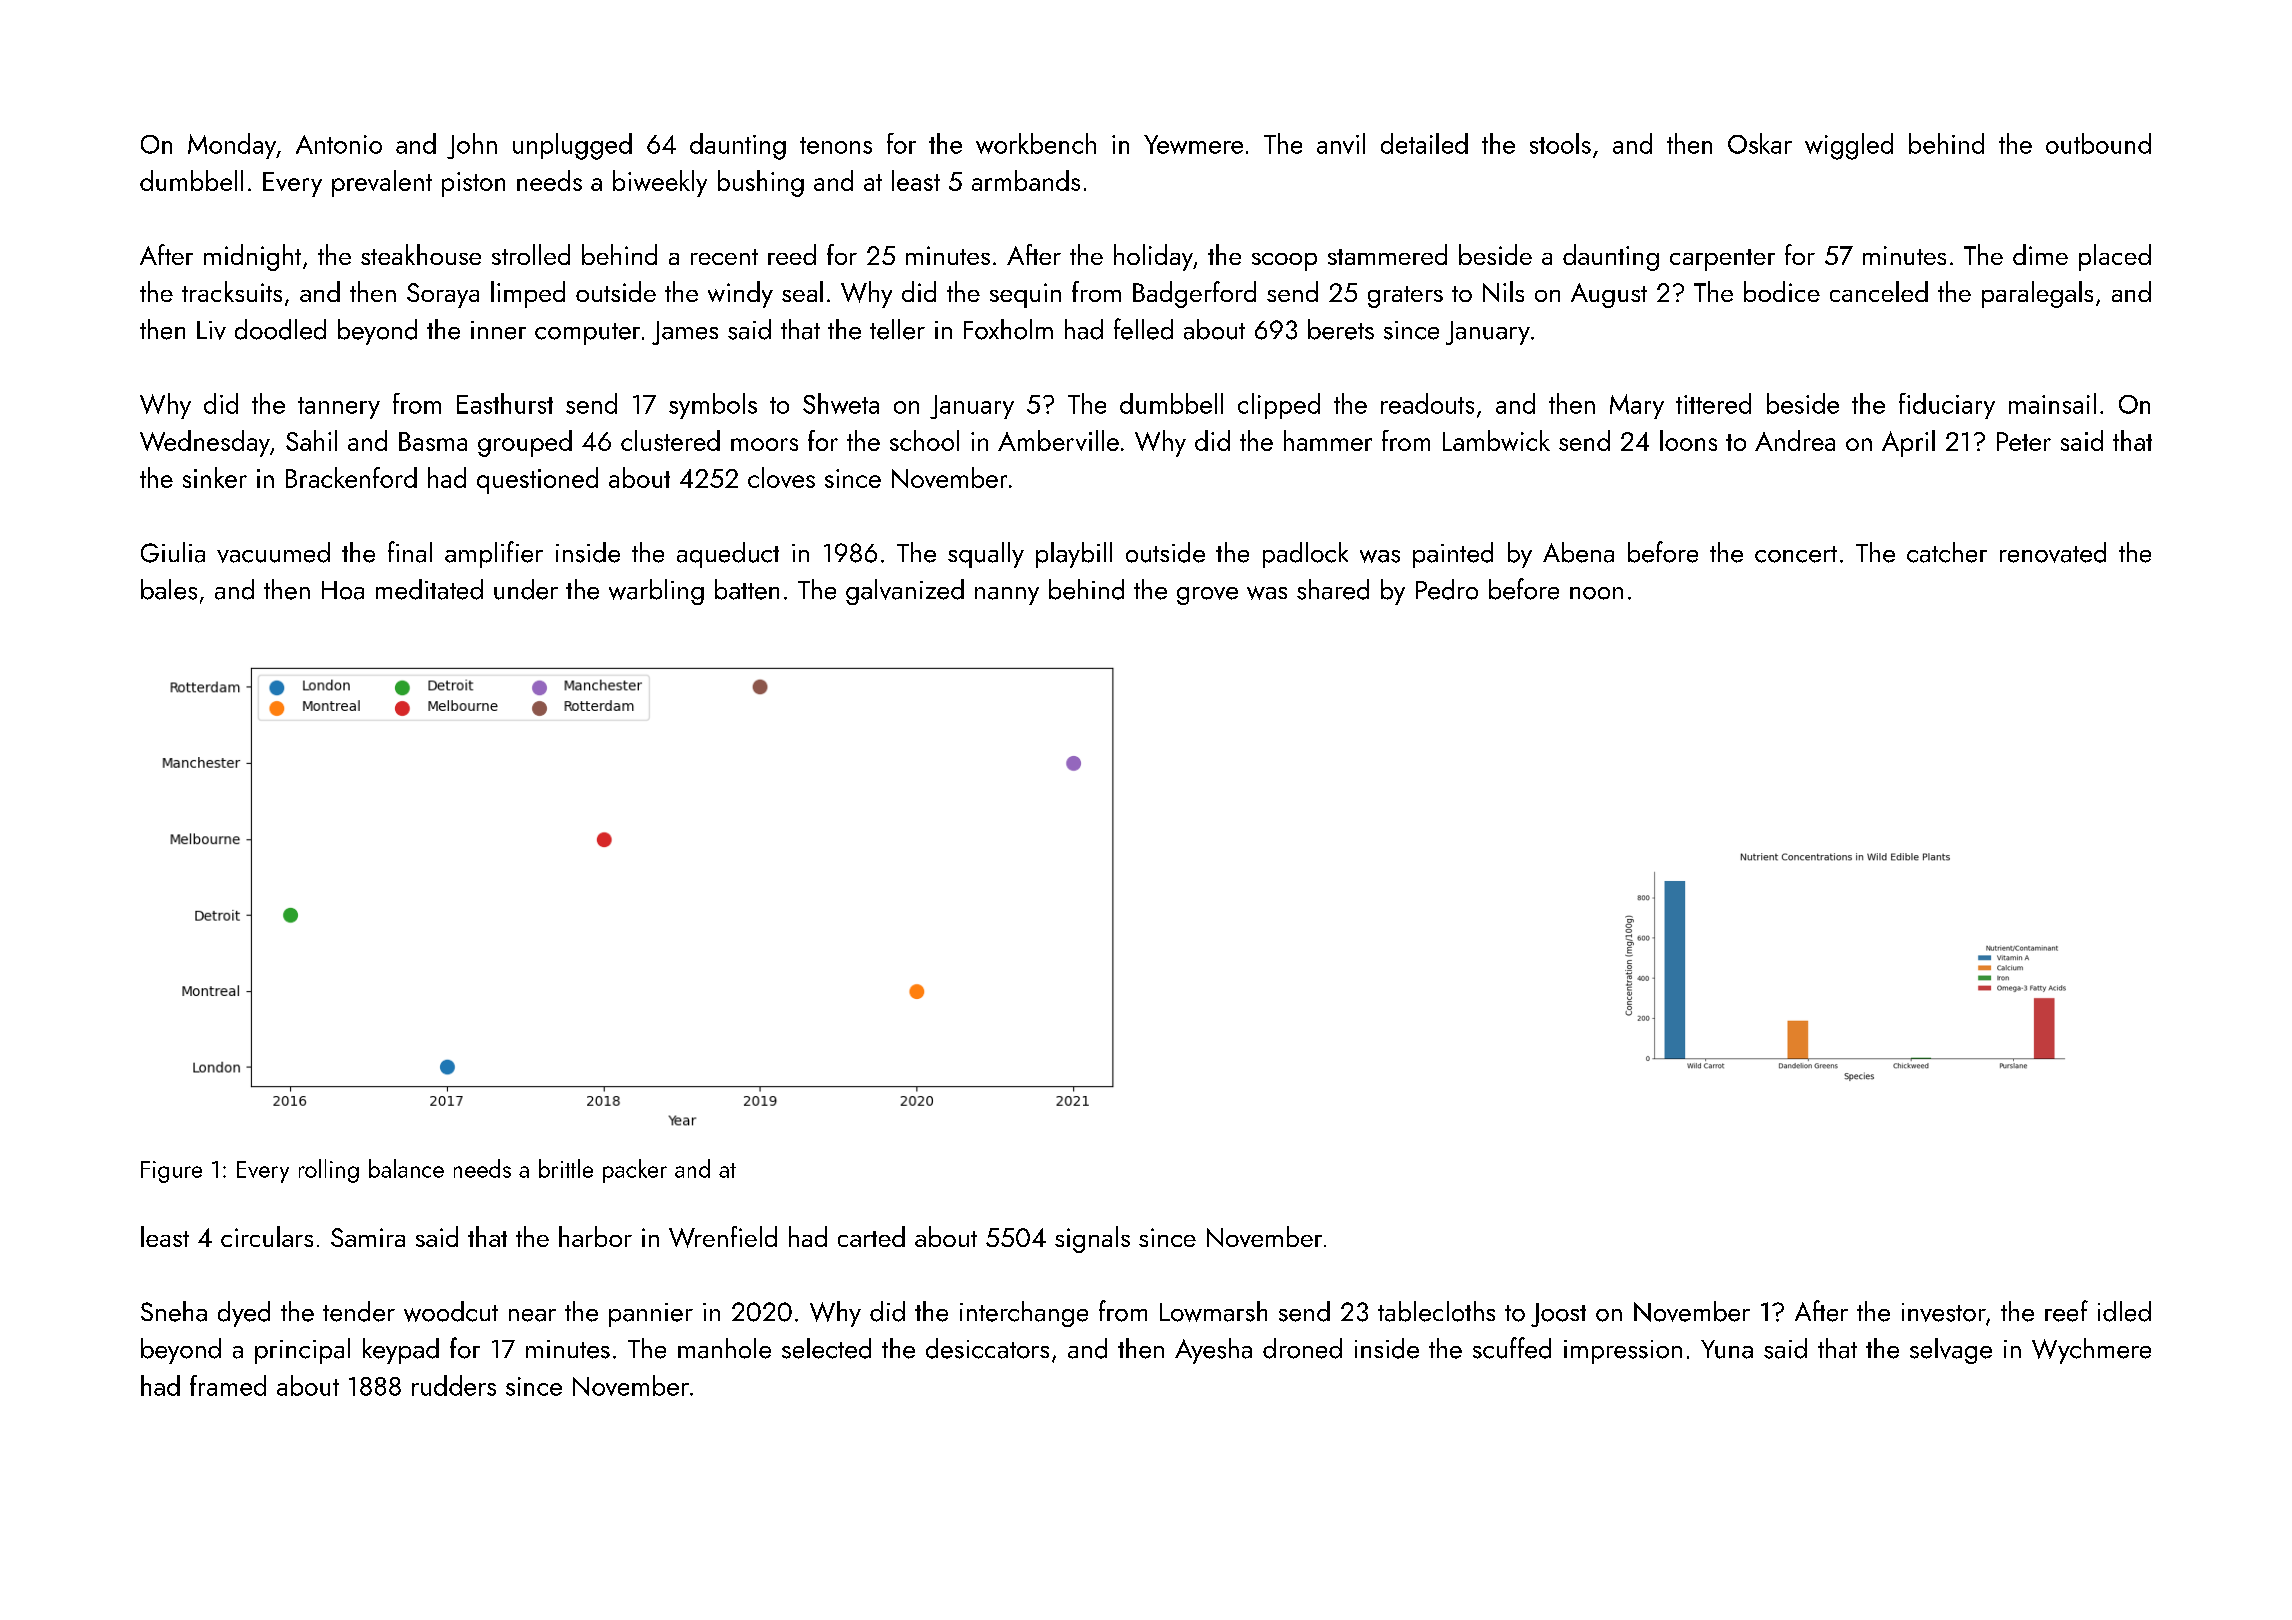  Describe the element at coordinates (2124, 1311) in the screenshot. I see `idled` at that location.
